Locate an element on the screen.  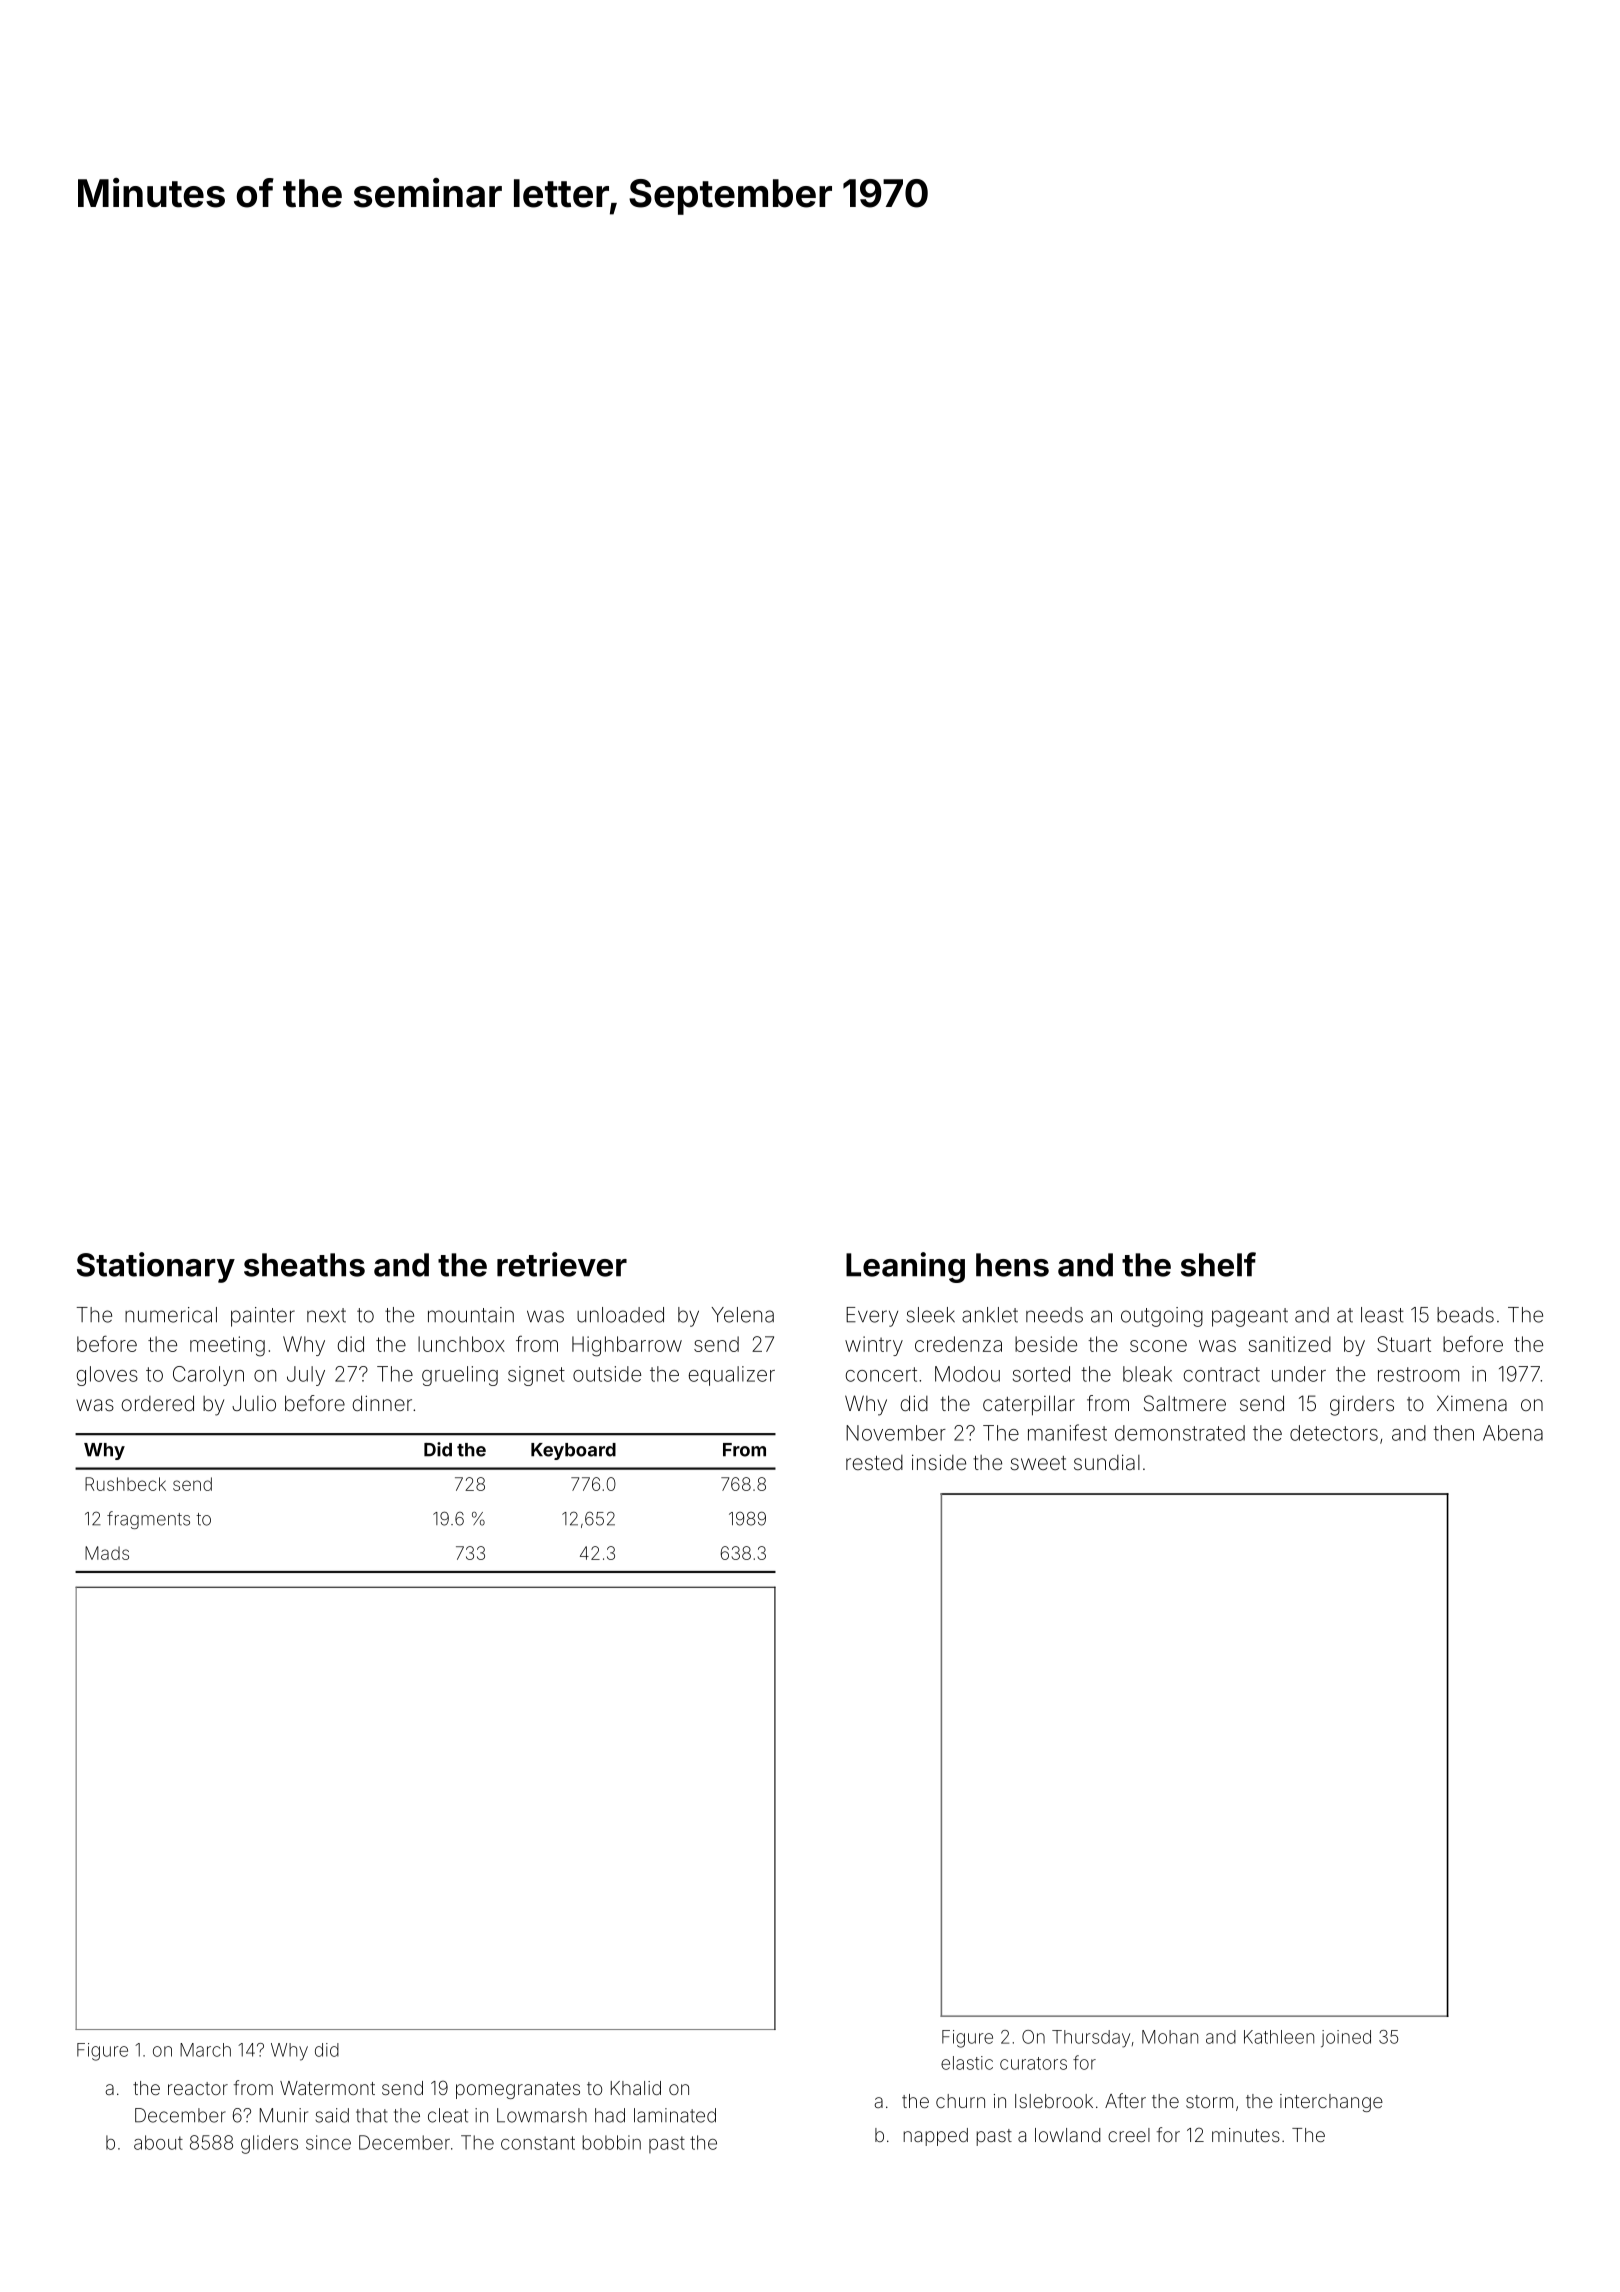
napped is located at coordinates (935, 2137).
